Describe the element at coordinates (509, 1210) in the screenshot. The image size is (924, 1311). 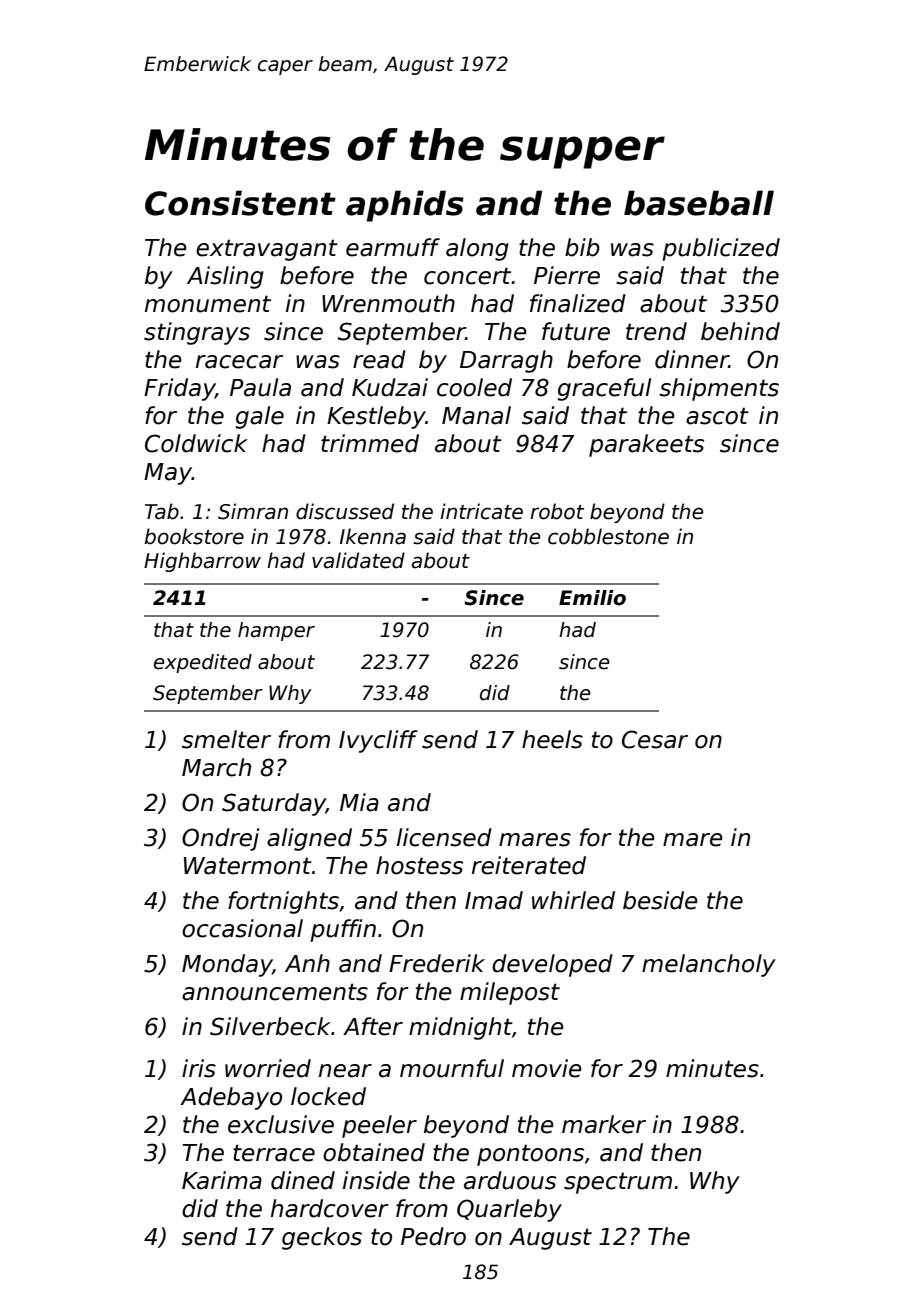
I see `Quarleby` at that location.
